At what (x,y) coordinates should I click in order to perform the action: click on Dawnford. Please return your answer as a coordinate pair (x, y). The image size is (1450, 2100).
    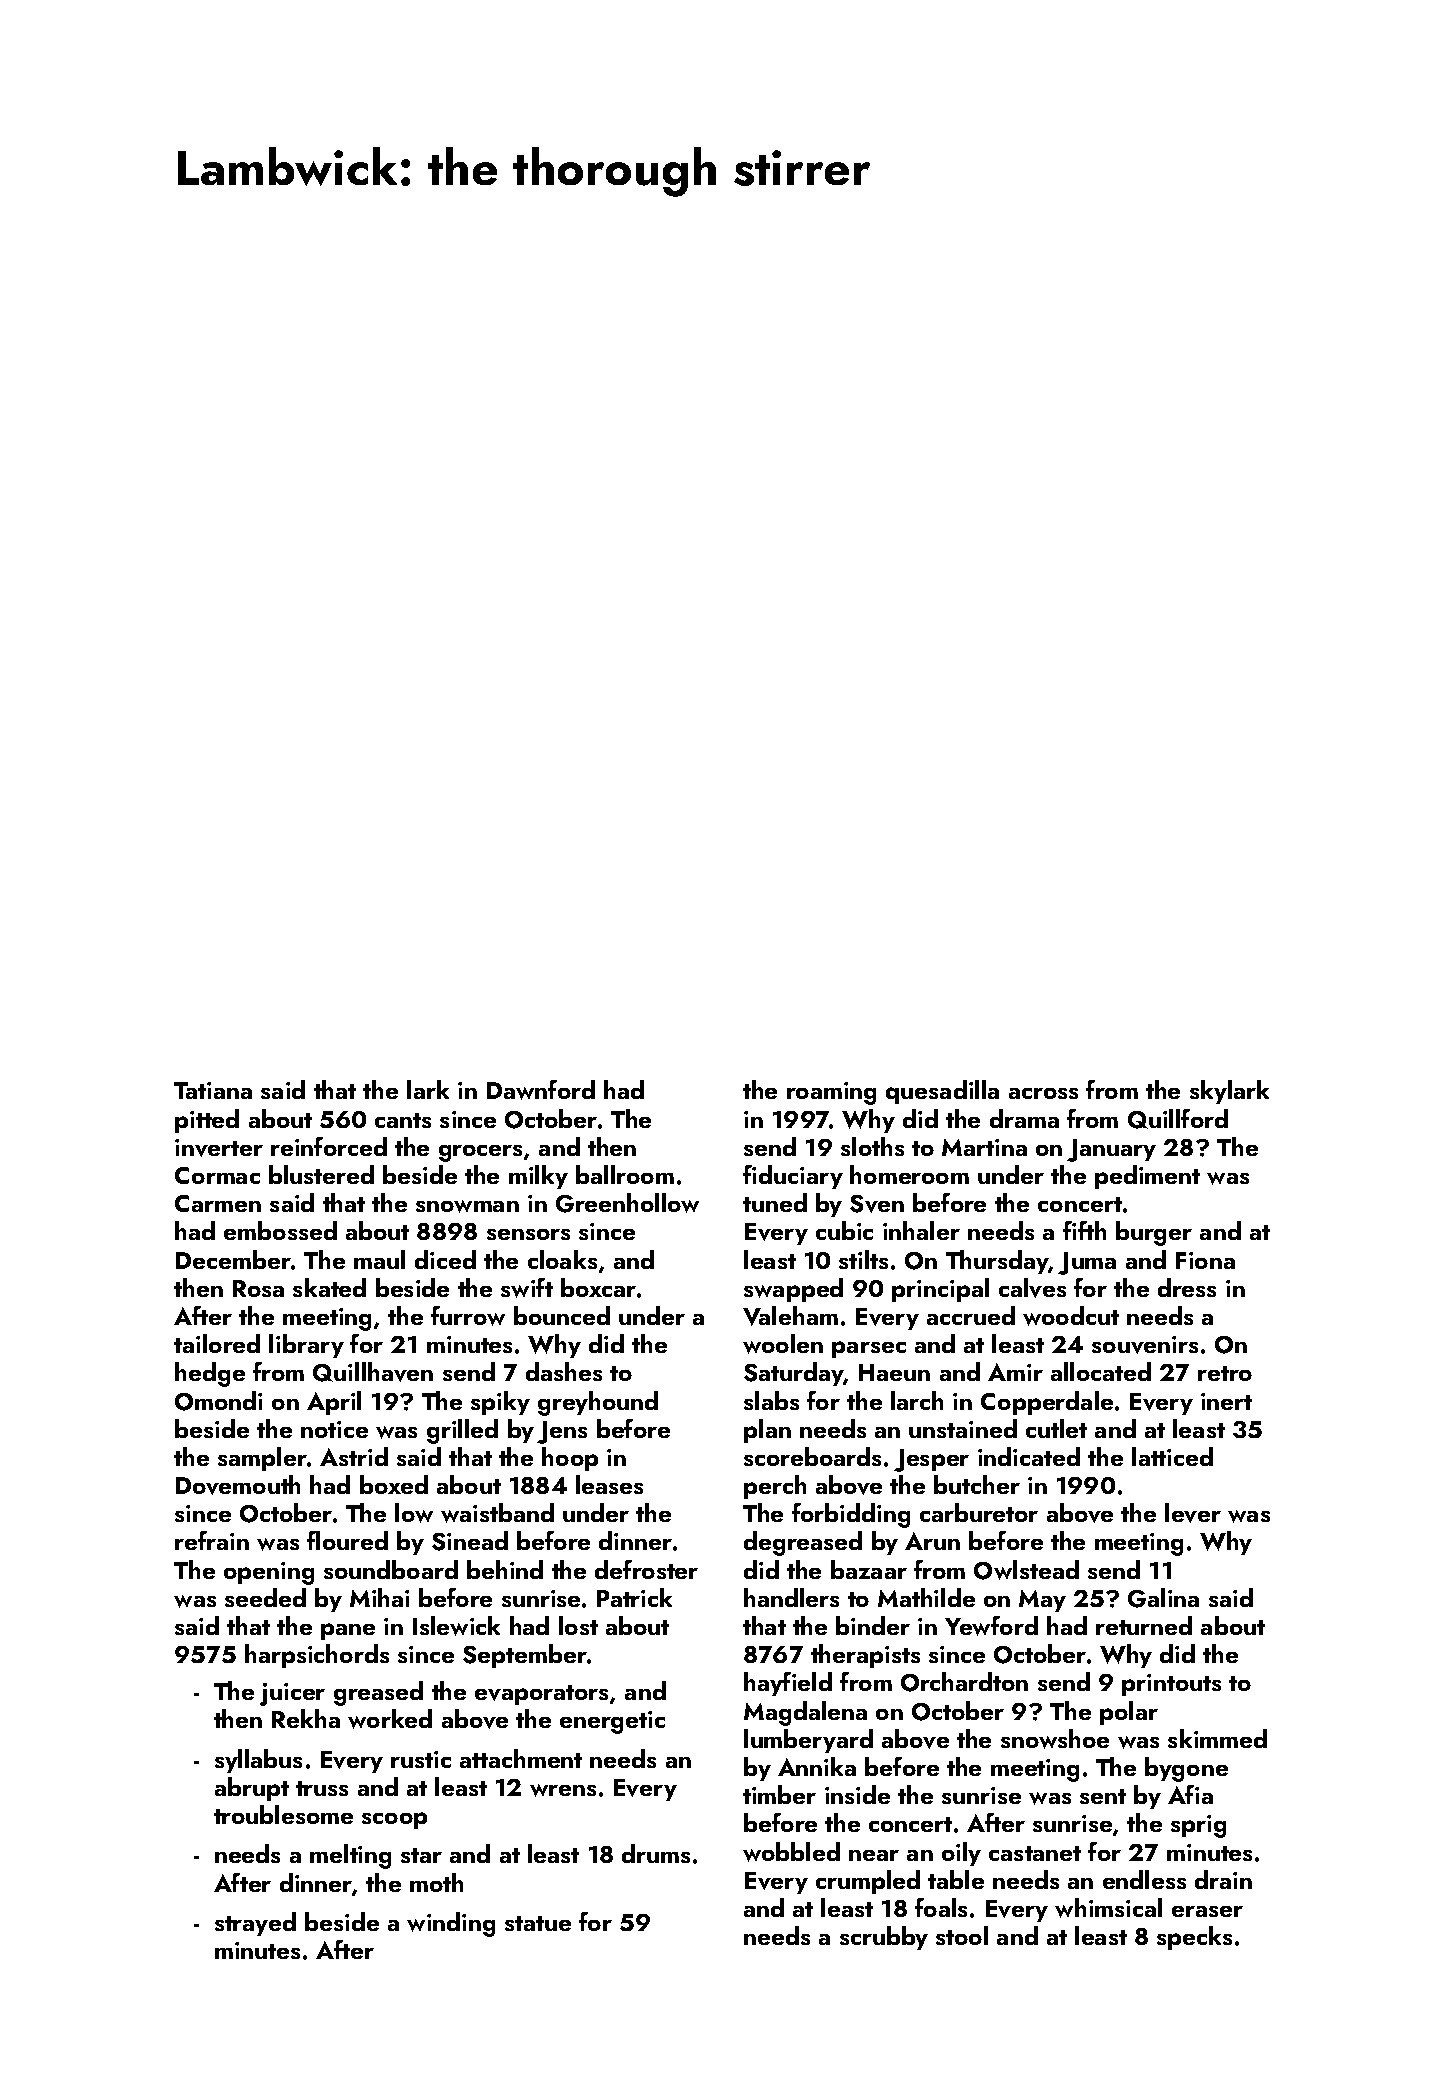
    Looking at the image, I should click on (541, 1090).
